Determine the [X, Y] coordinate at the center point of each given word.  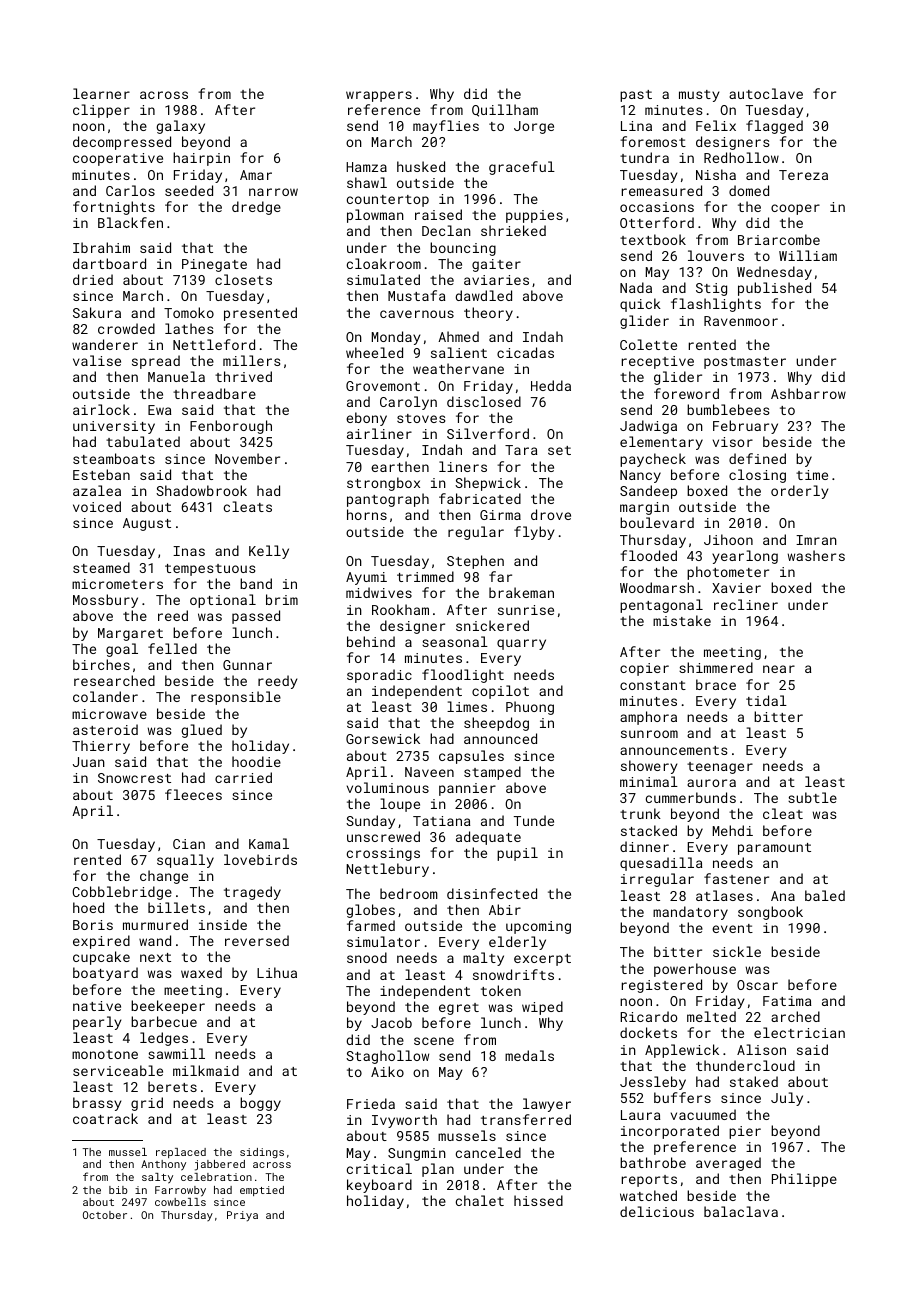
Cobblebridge [122, 893]
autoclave [766, 93]
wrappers [379, 96]
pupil [517, 854]
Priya [242, 1216]
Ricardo [649, 1016]
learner [101, 93]
